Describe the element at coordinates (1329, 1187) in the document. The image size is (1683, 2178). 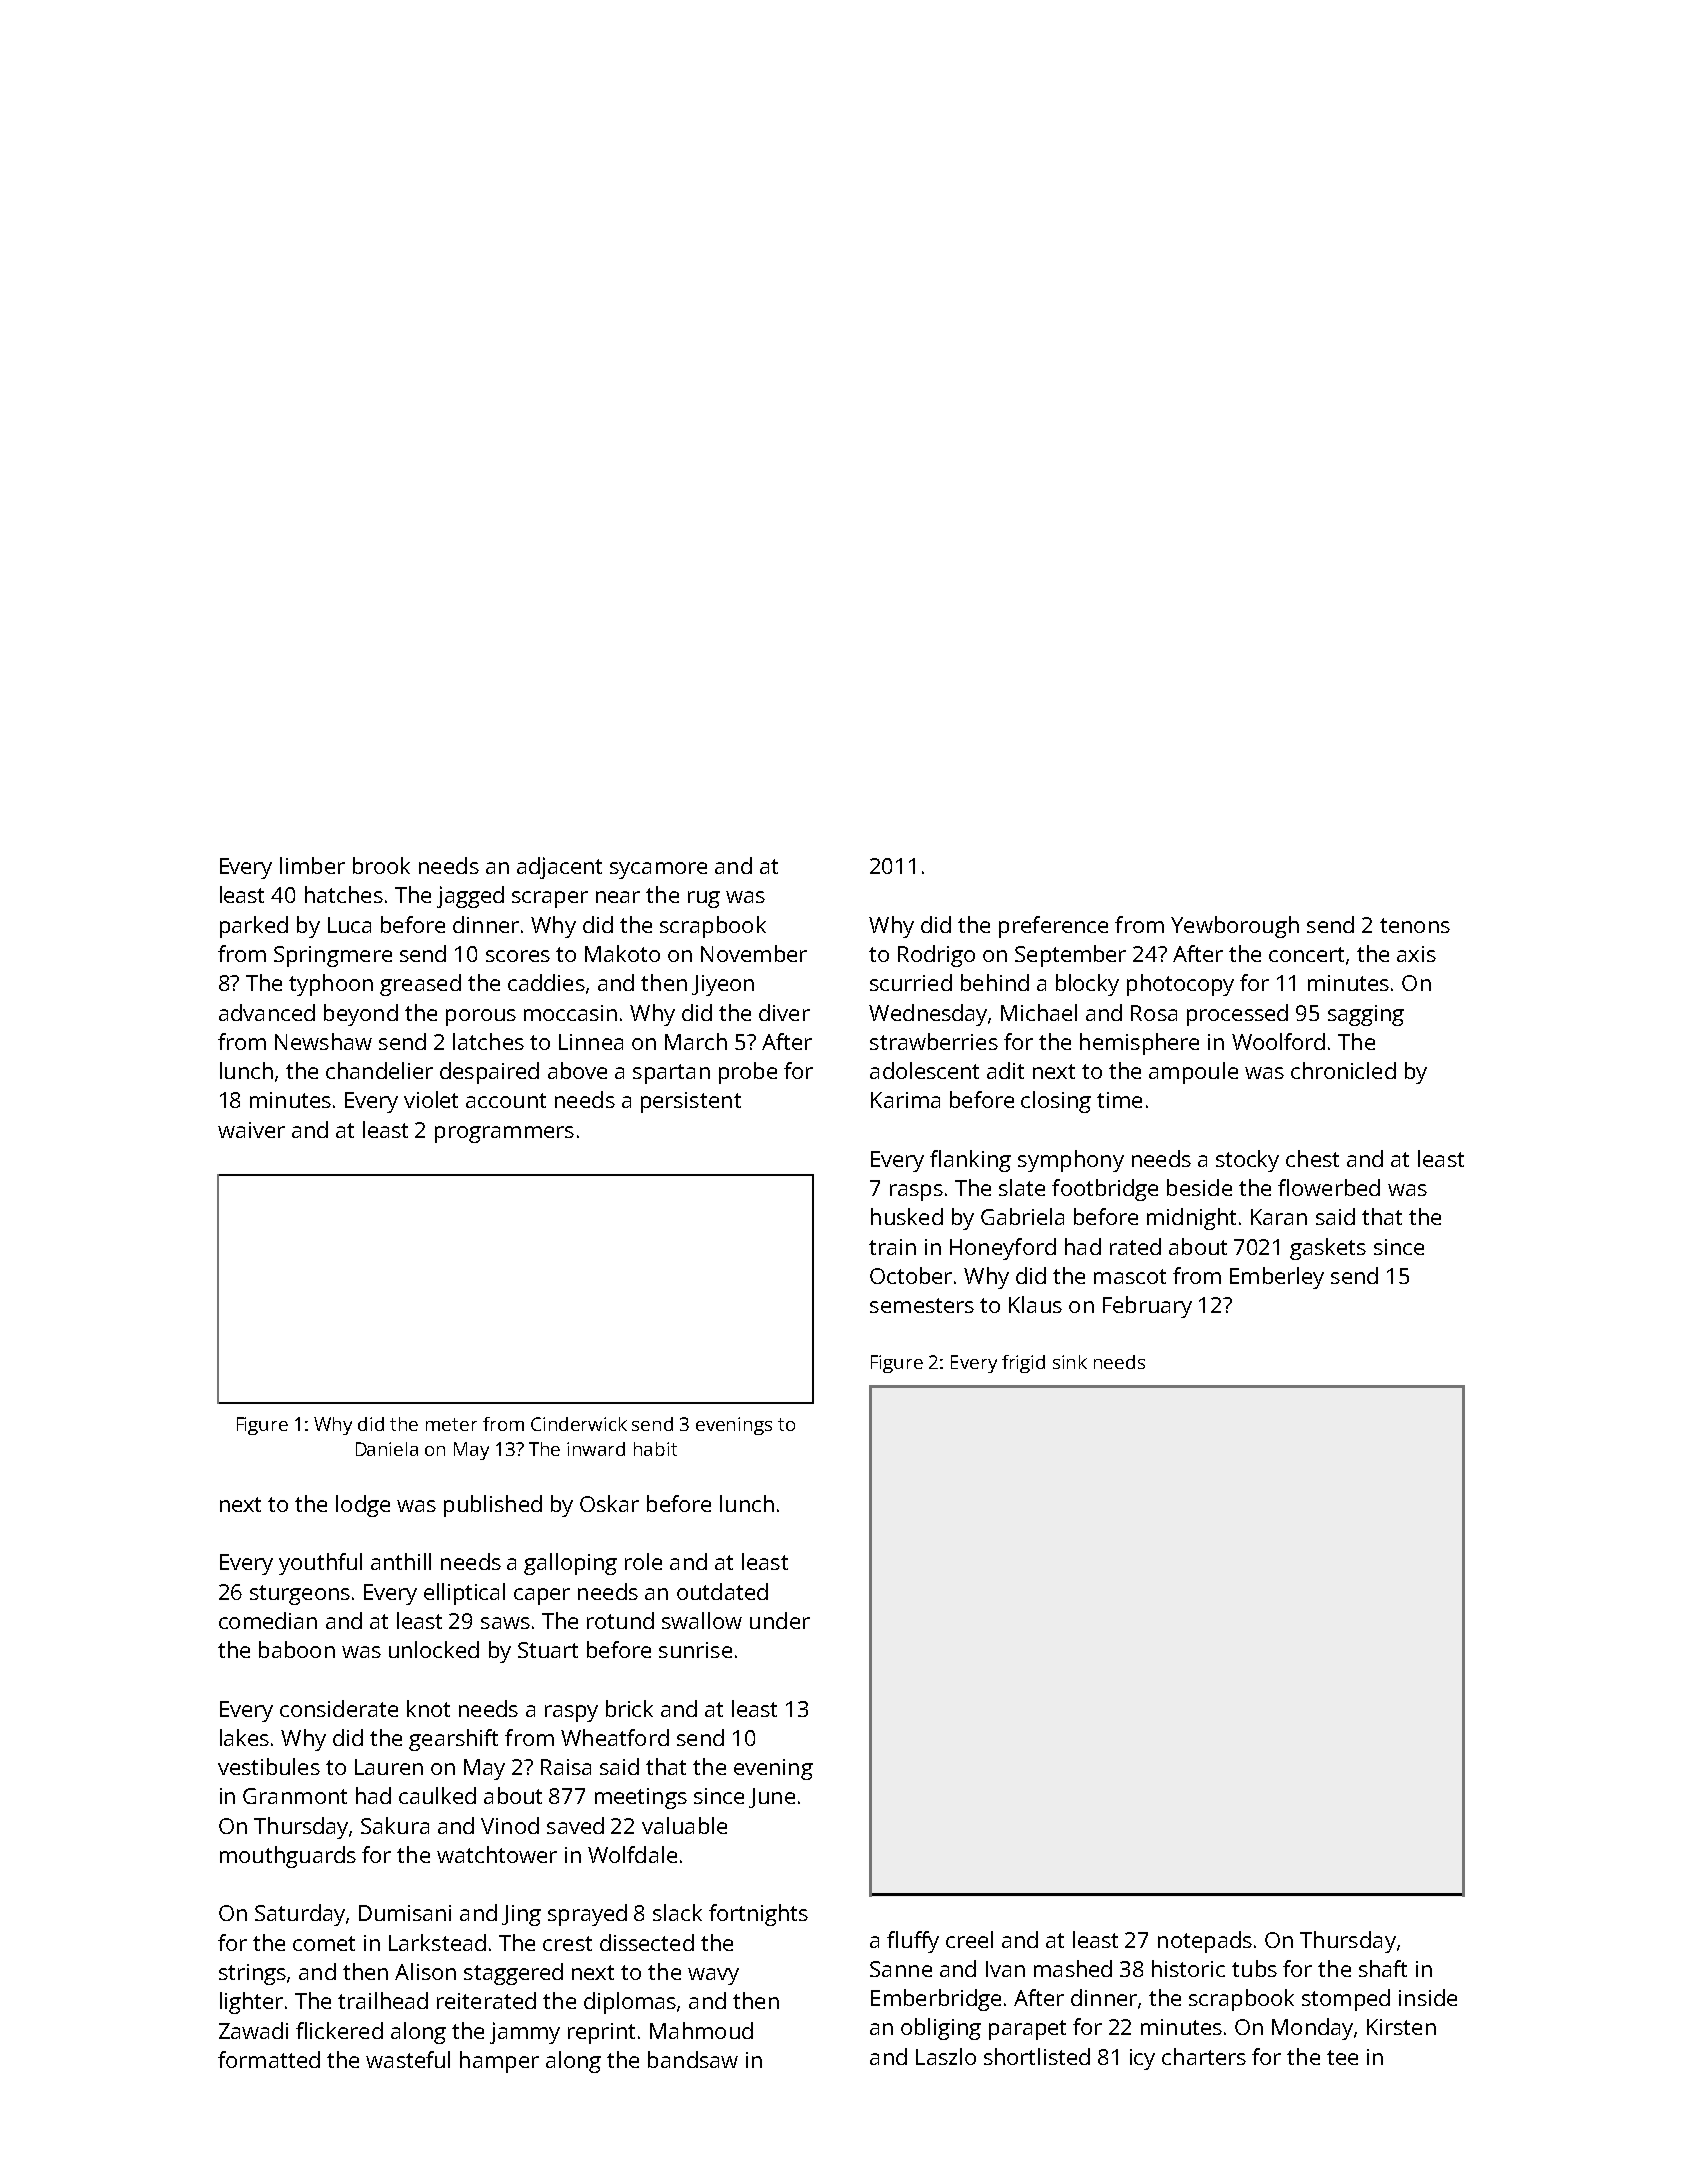
I see `flowerbed` at that location.
